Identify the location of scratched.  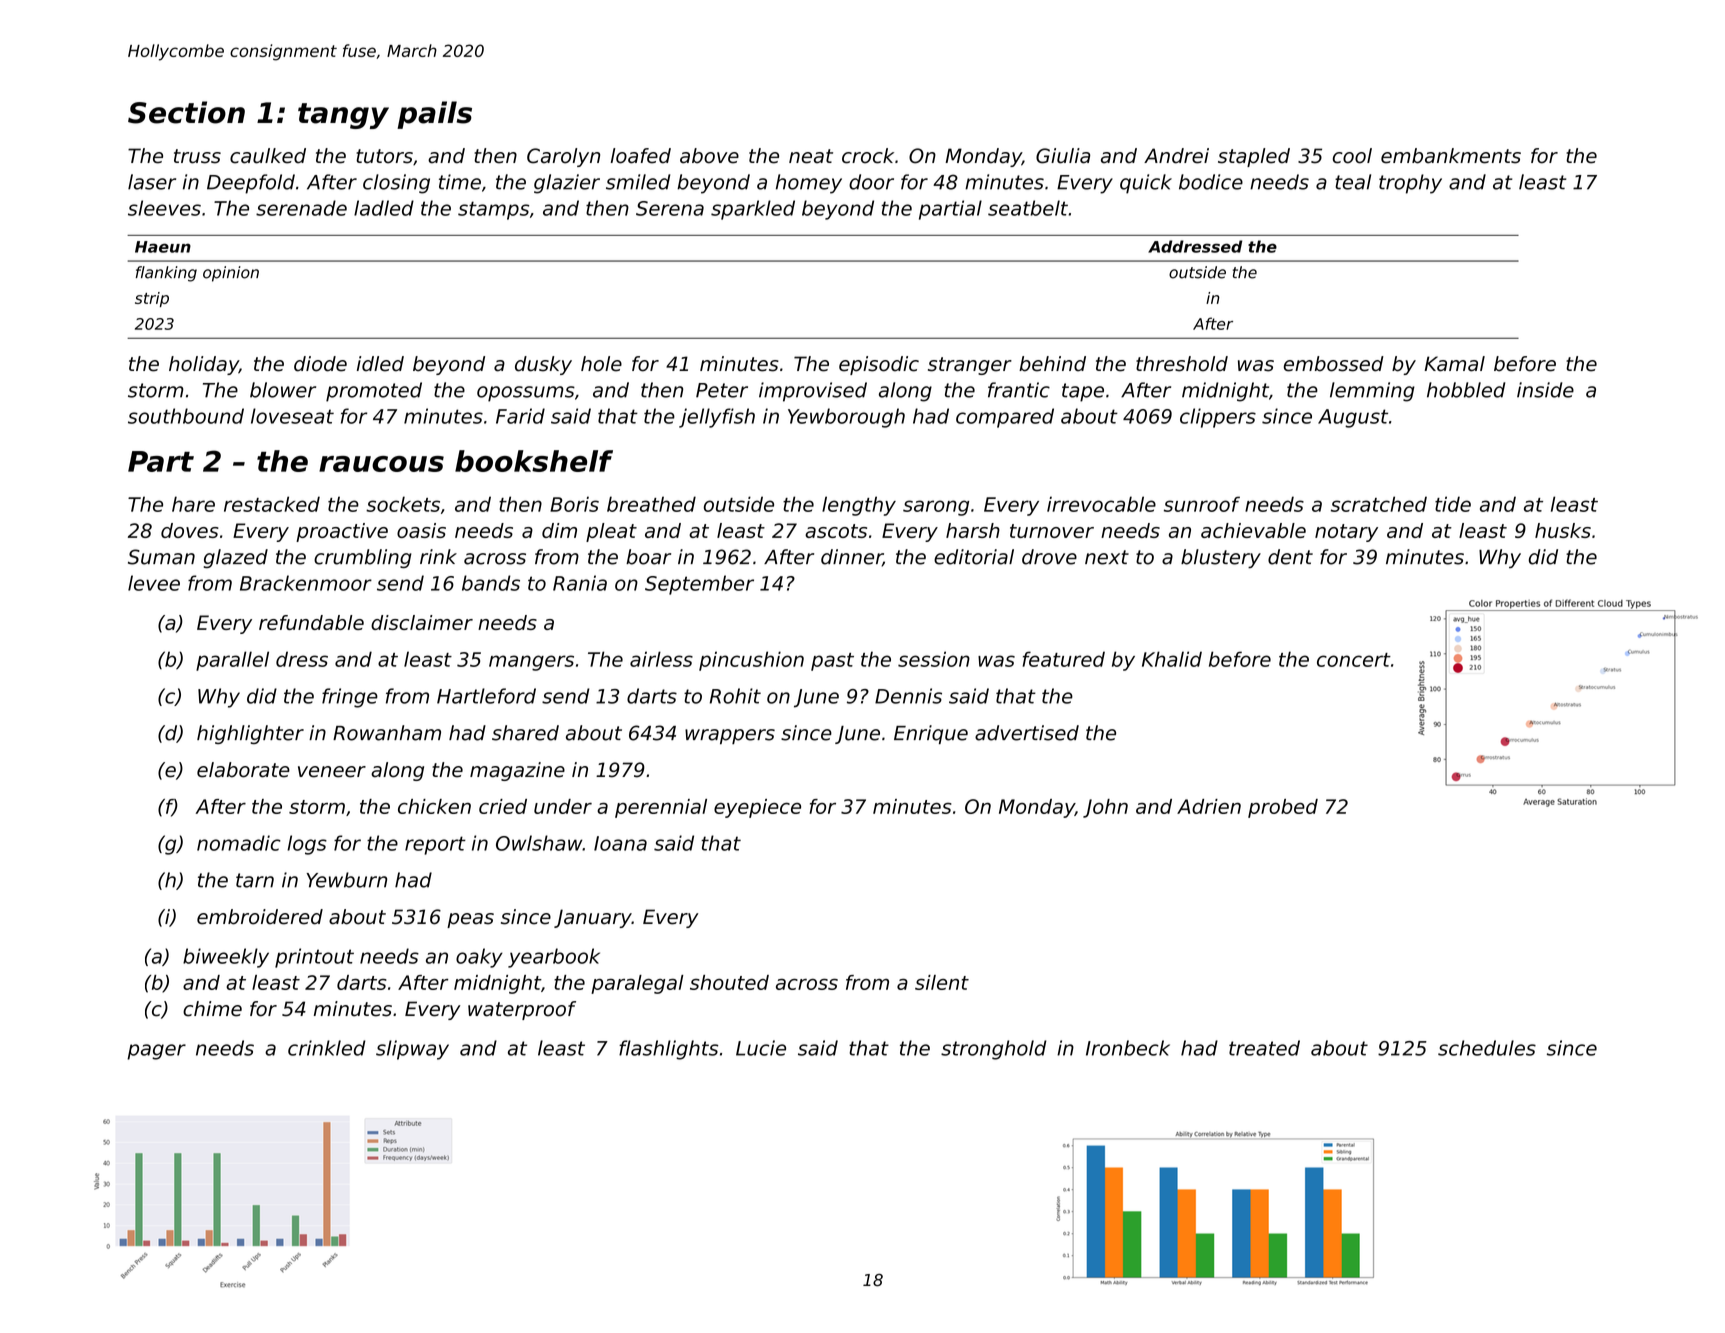
(1379, 504).
